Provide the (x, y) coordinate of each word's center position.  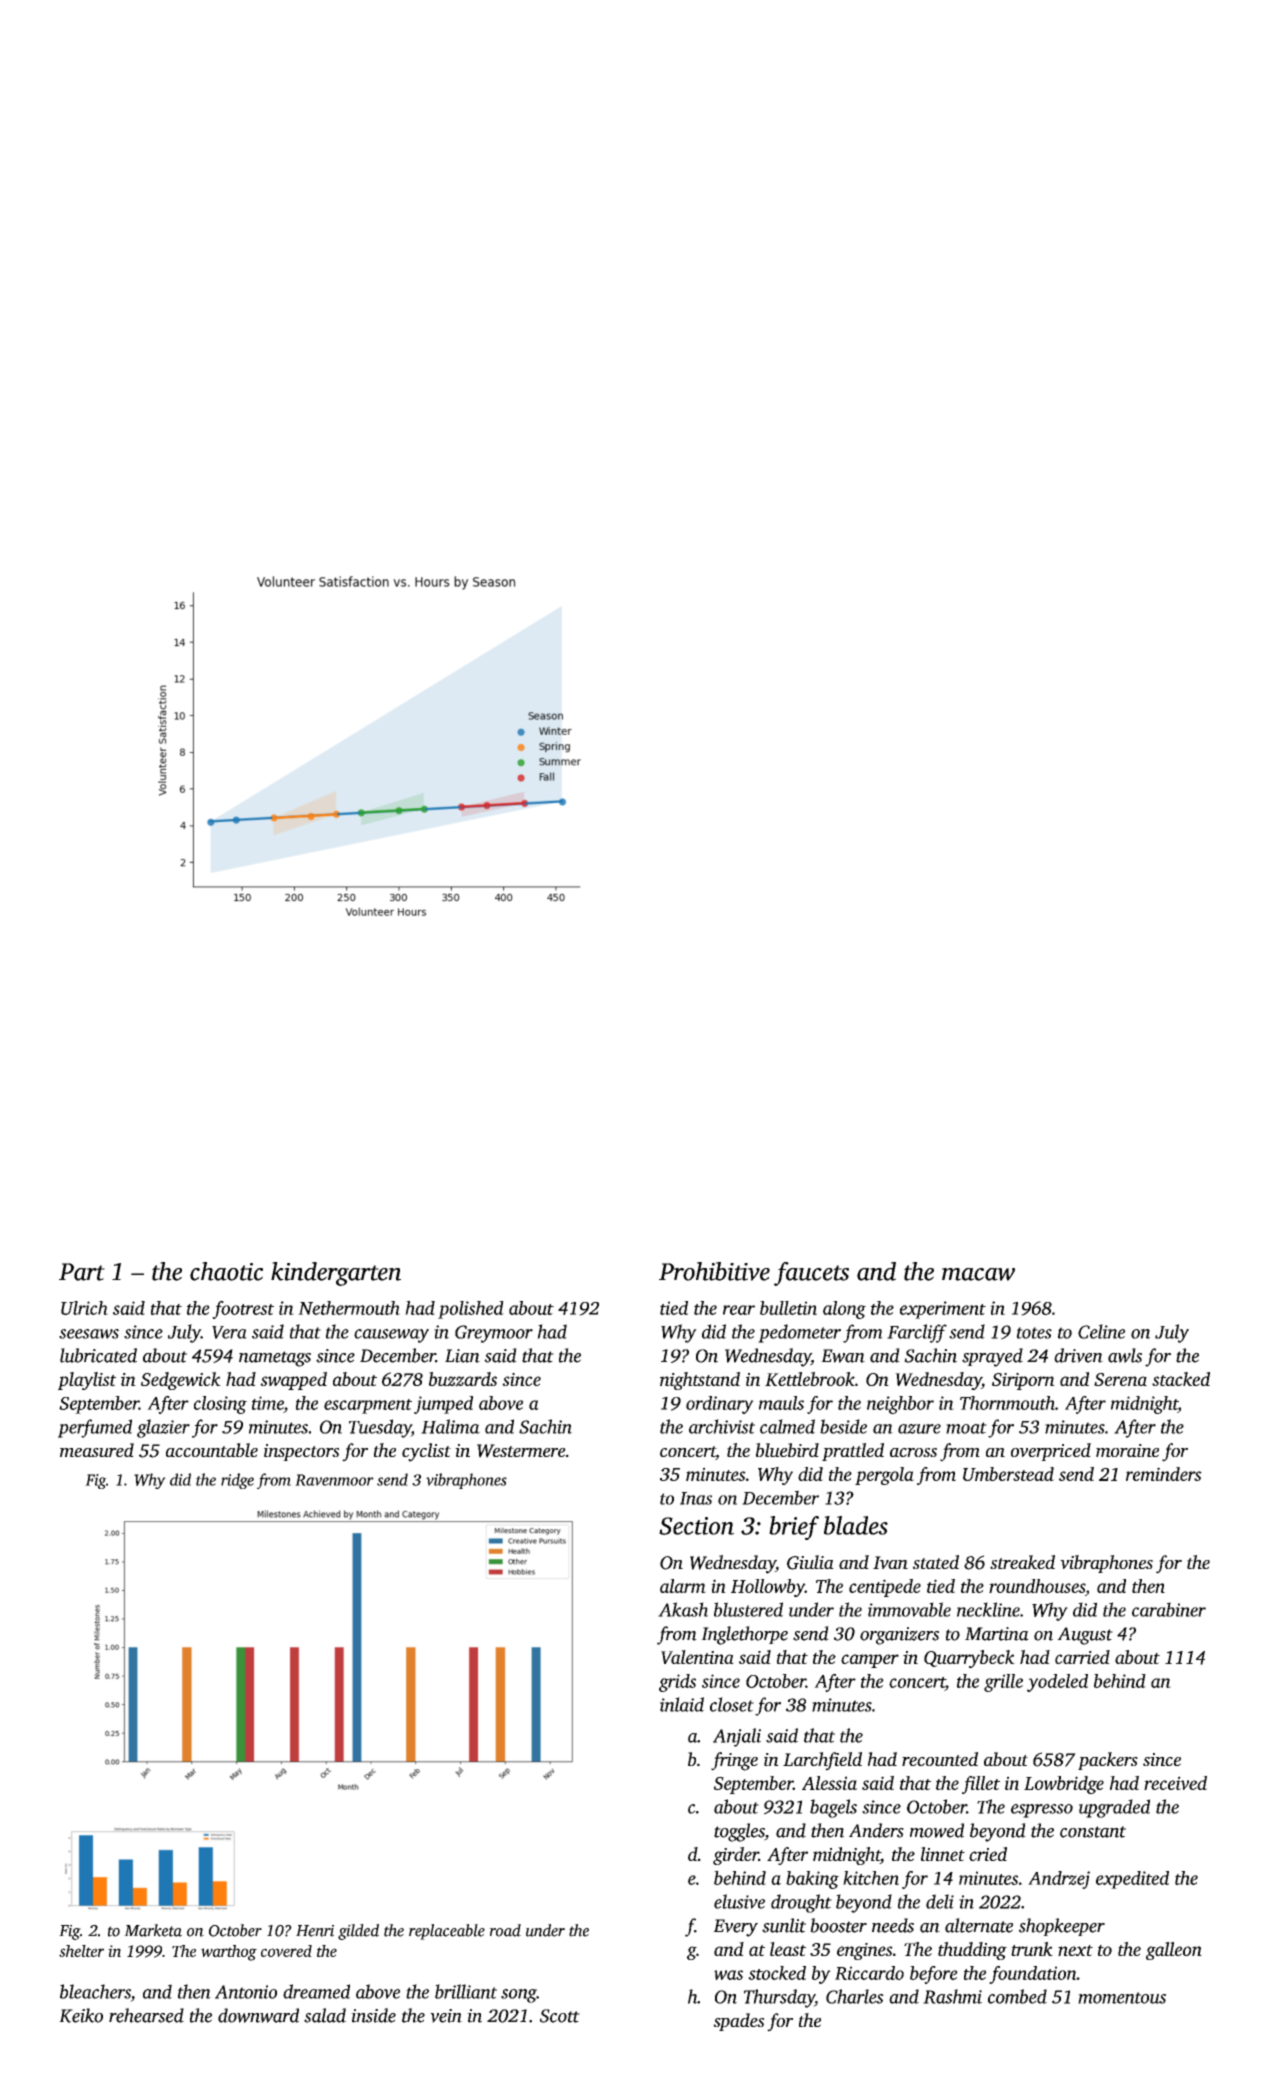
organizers (899, 1636)
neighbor (900, 1405)
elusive (739, 1901)
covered (286, 1951)
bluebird (787, 1450)
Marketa (153, 1930)
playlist (87, 1381)
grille (1003, 1683)
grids (677, 1683)
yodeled (1057, 1683)
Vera (229, 1332)
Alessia (829, 1783)
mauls (781, 1403)
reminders (1164, 1474)
